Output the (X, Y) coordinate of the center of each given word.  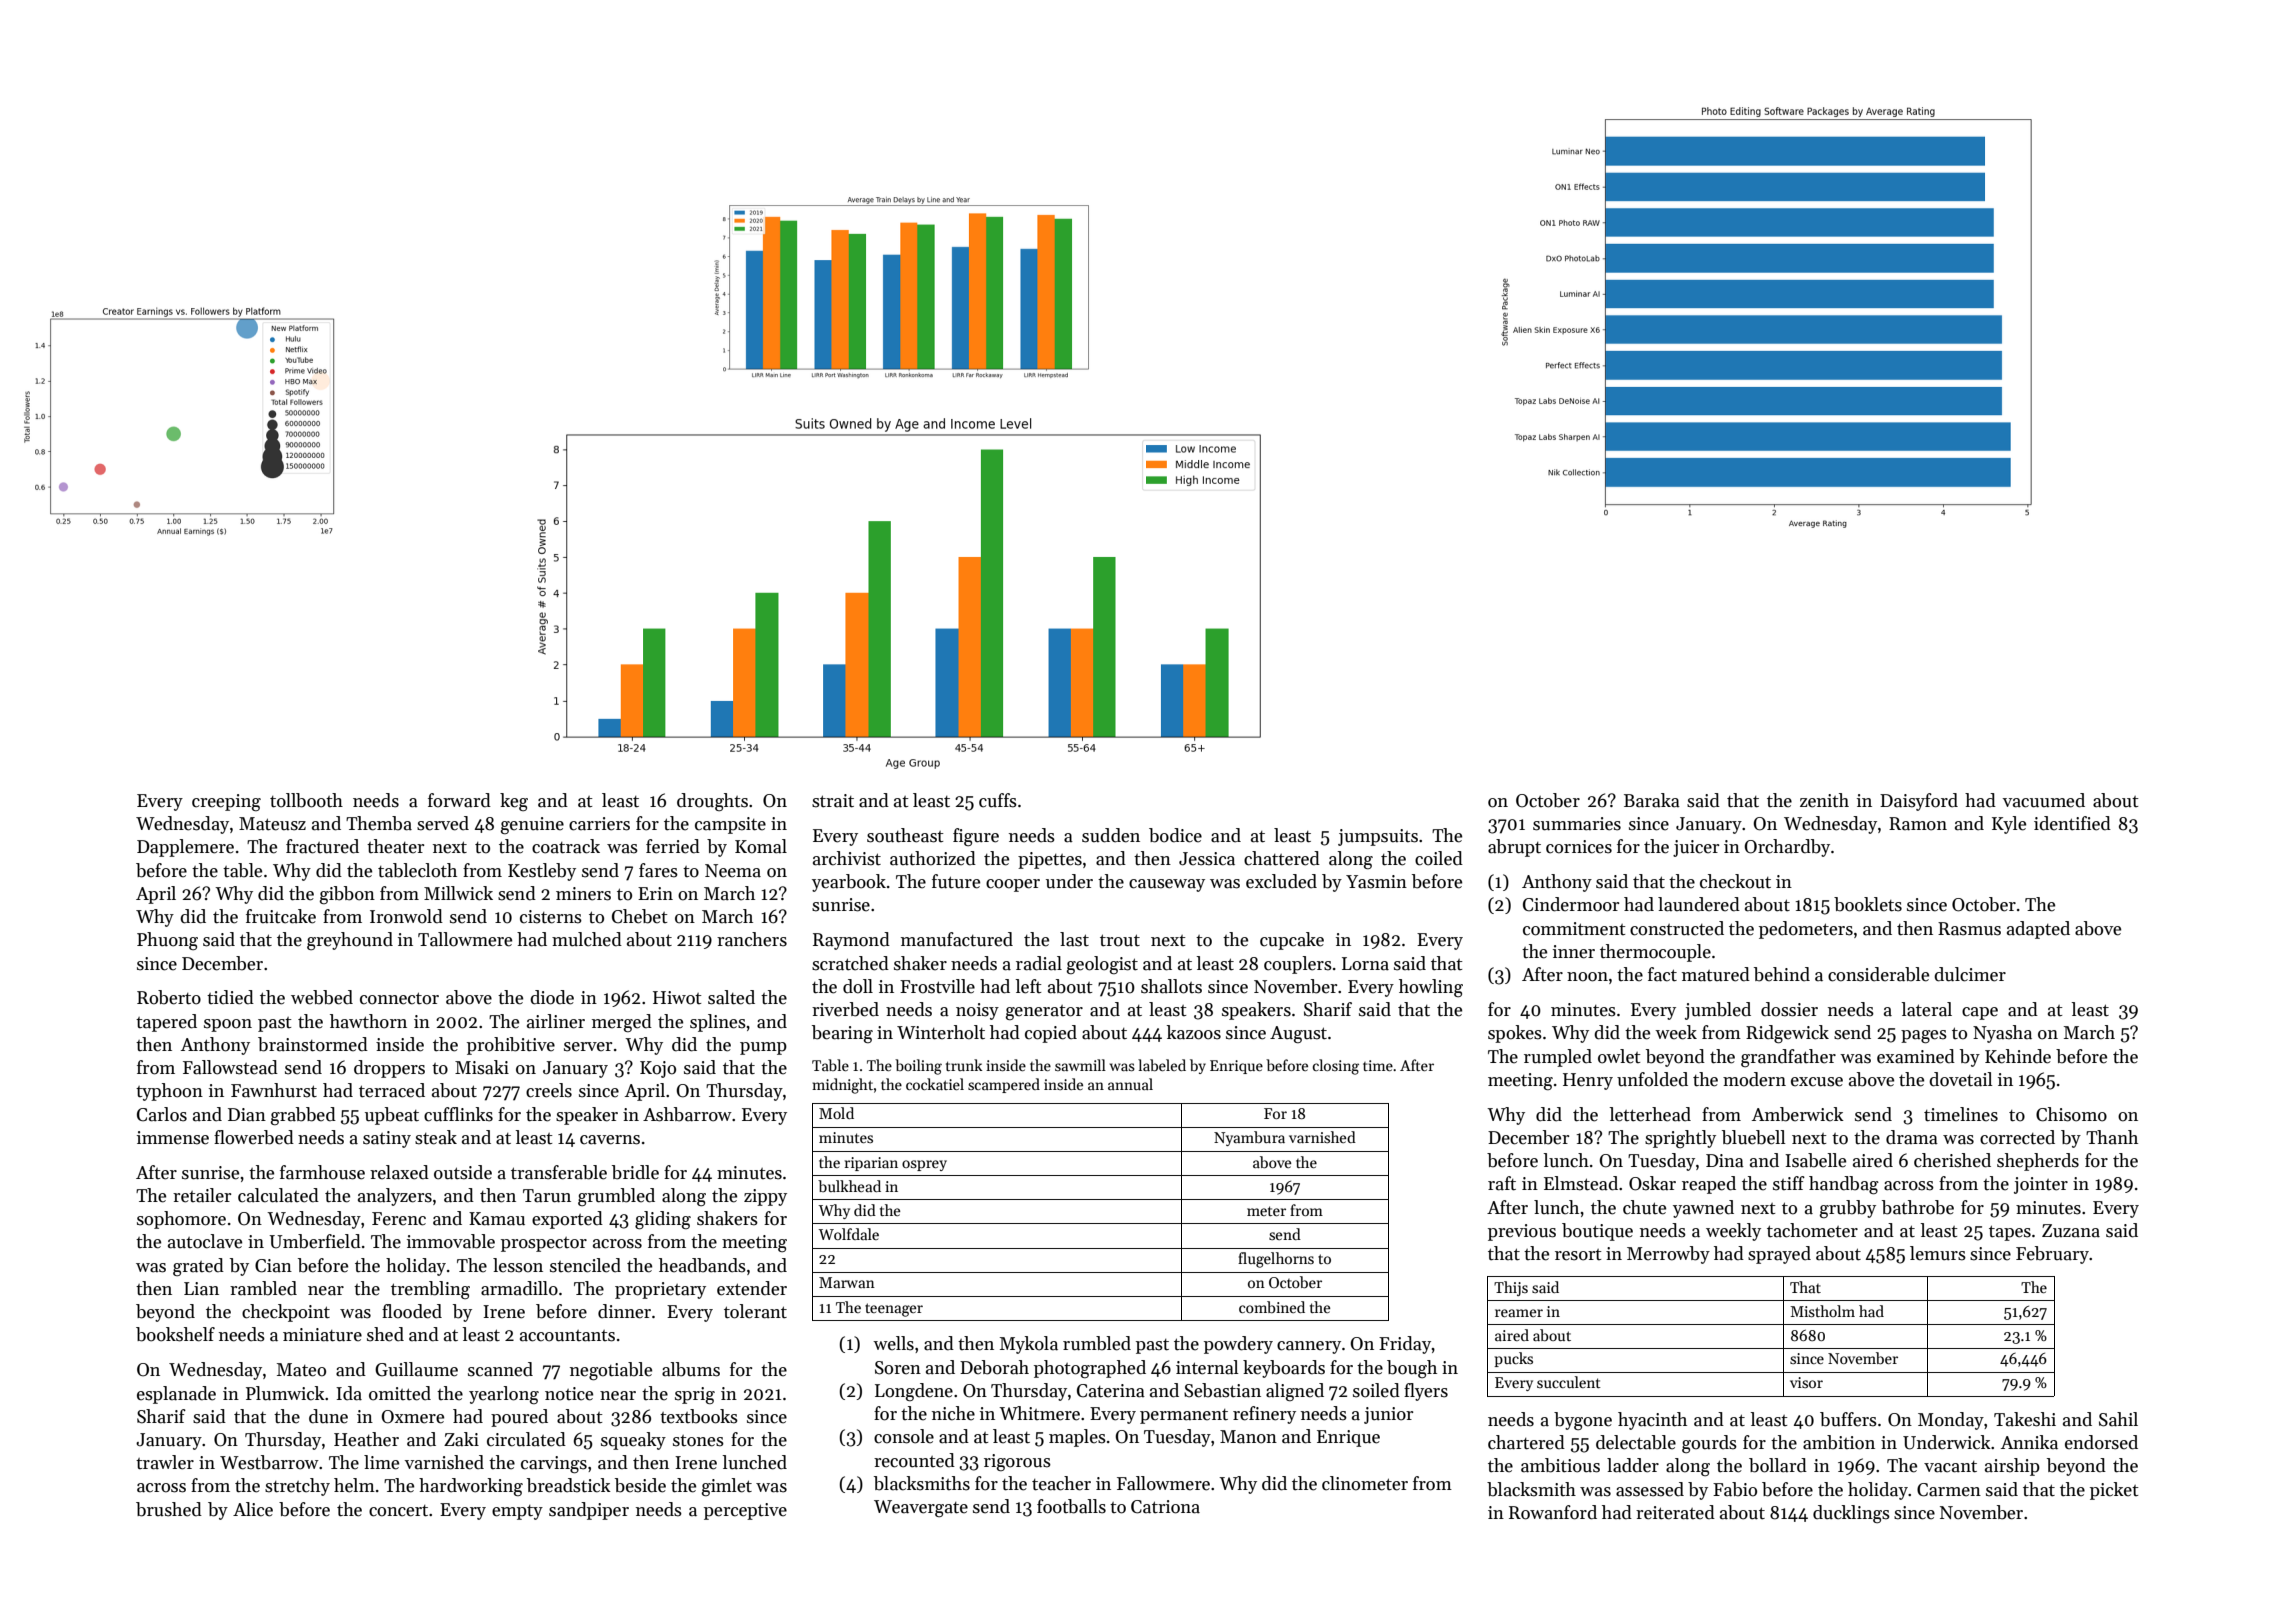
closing (1335, 1067)
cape (1980, 1013)
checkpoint (286, 1313)
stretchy (297, 1487)
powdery (1238, 1345)
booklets (1868, 904)
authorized (933, 858)
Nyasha (2002, 1034)
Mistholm (1823, 1311)
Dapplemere (185, 848)
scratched (850, 963)
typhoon (169, 1092)
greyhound (350, 941)
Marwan (847, 1282)
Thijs (1511, 1288)
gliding (663, 1220)
